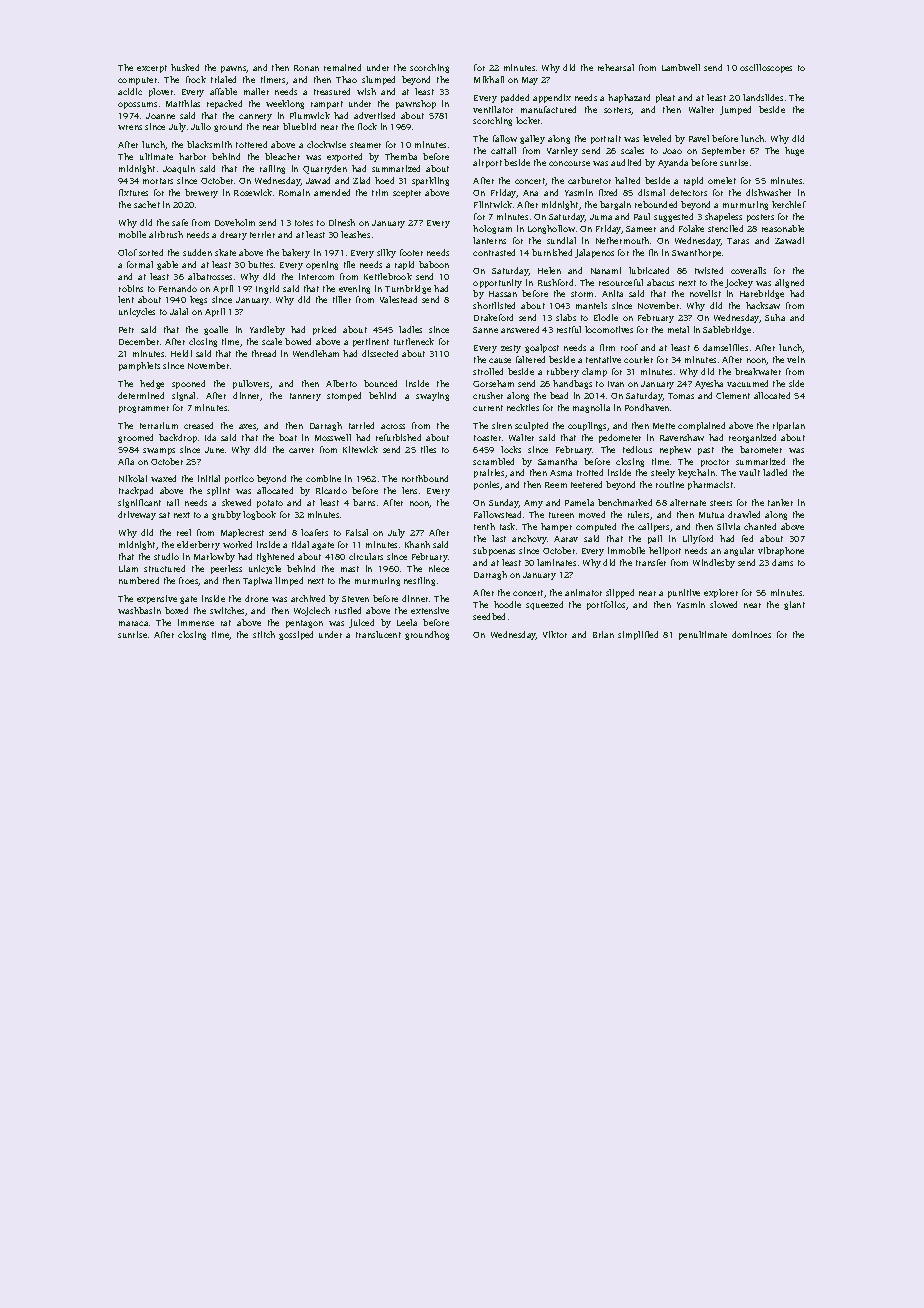  Describe the element at coordinates (264, 634) in the screenshot. I see `stitch` at that location.
